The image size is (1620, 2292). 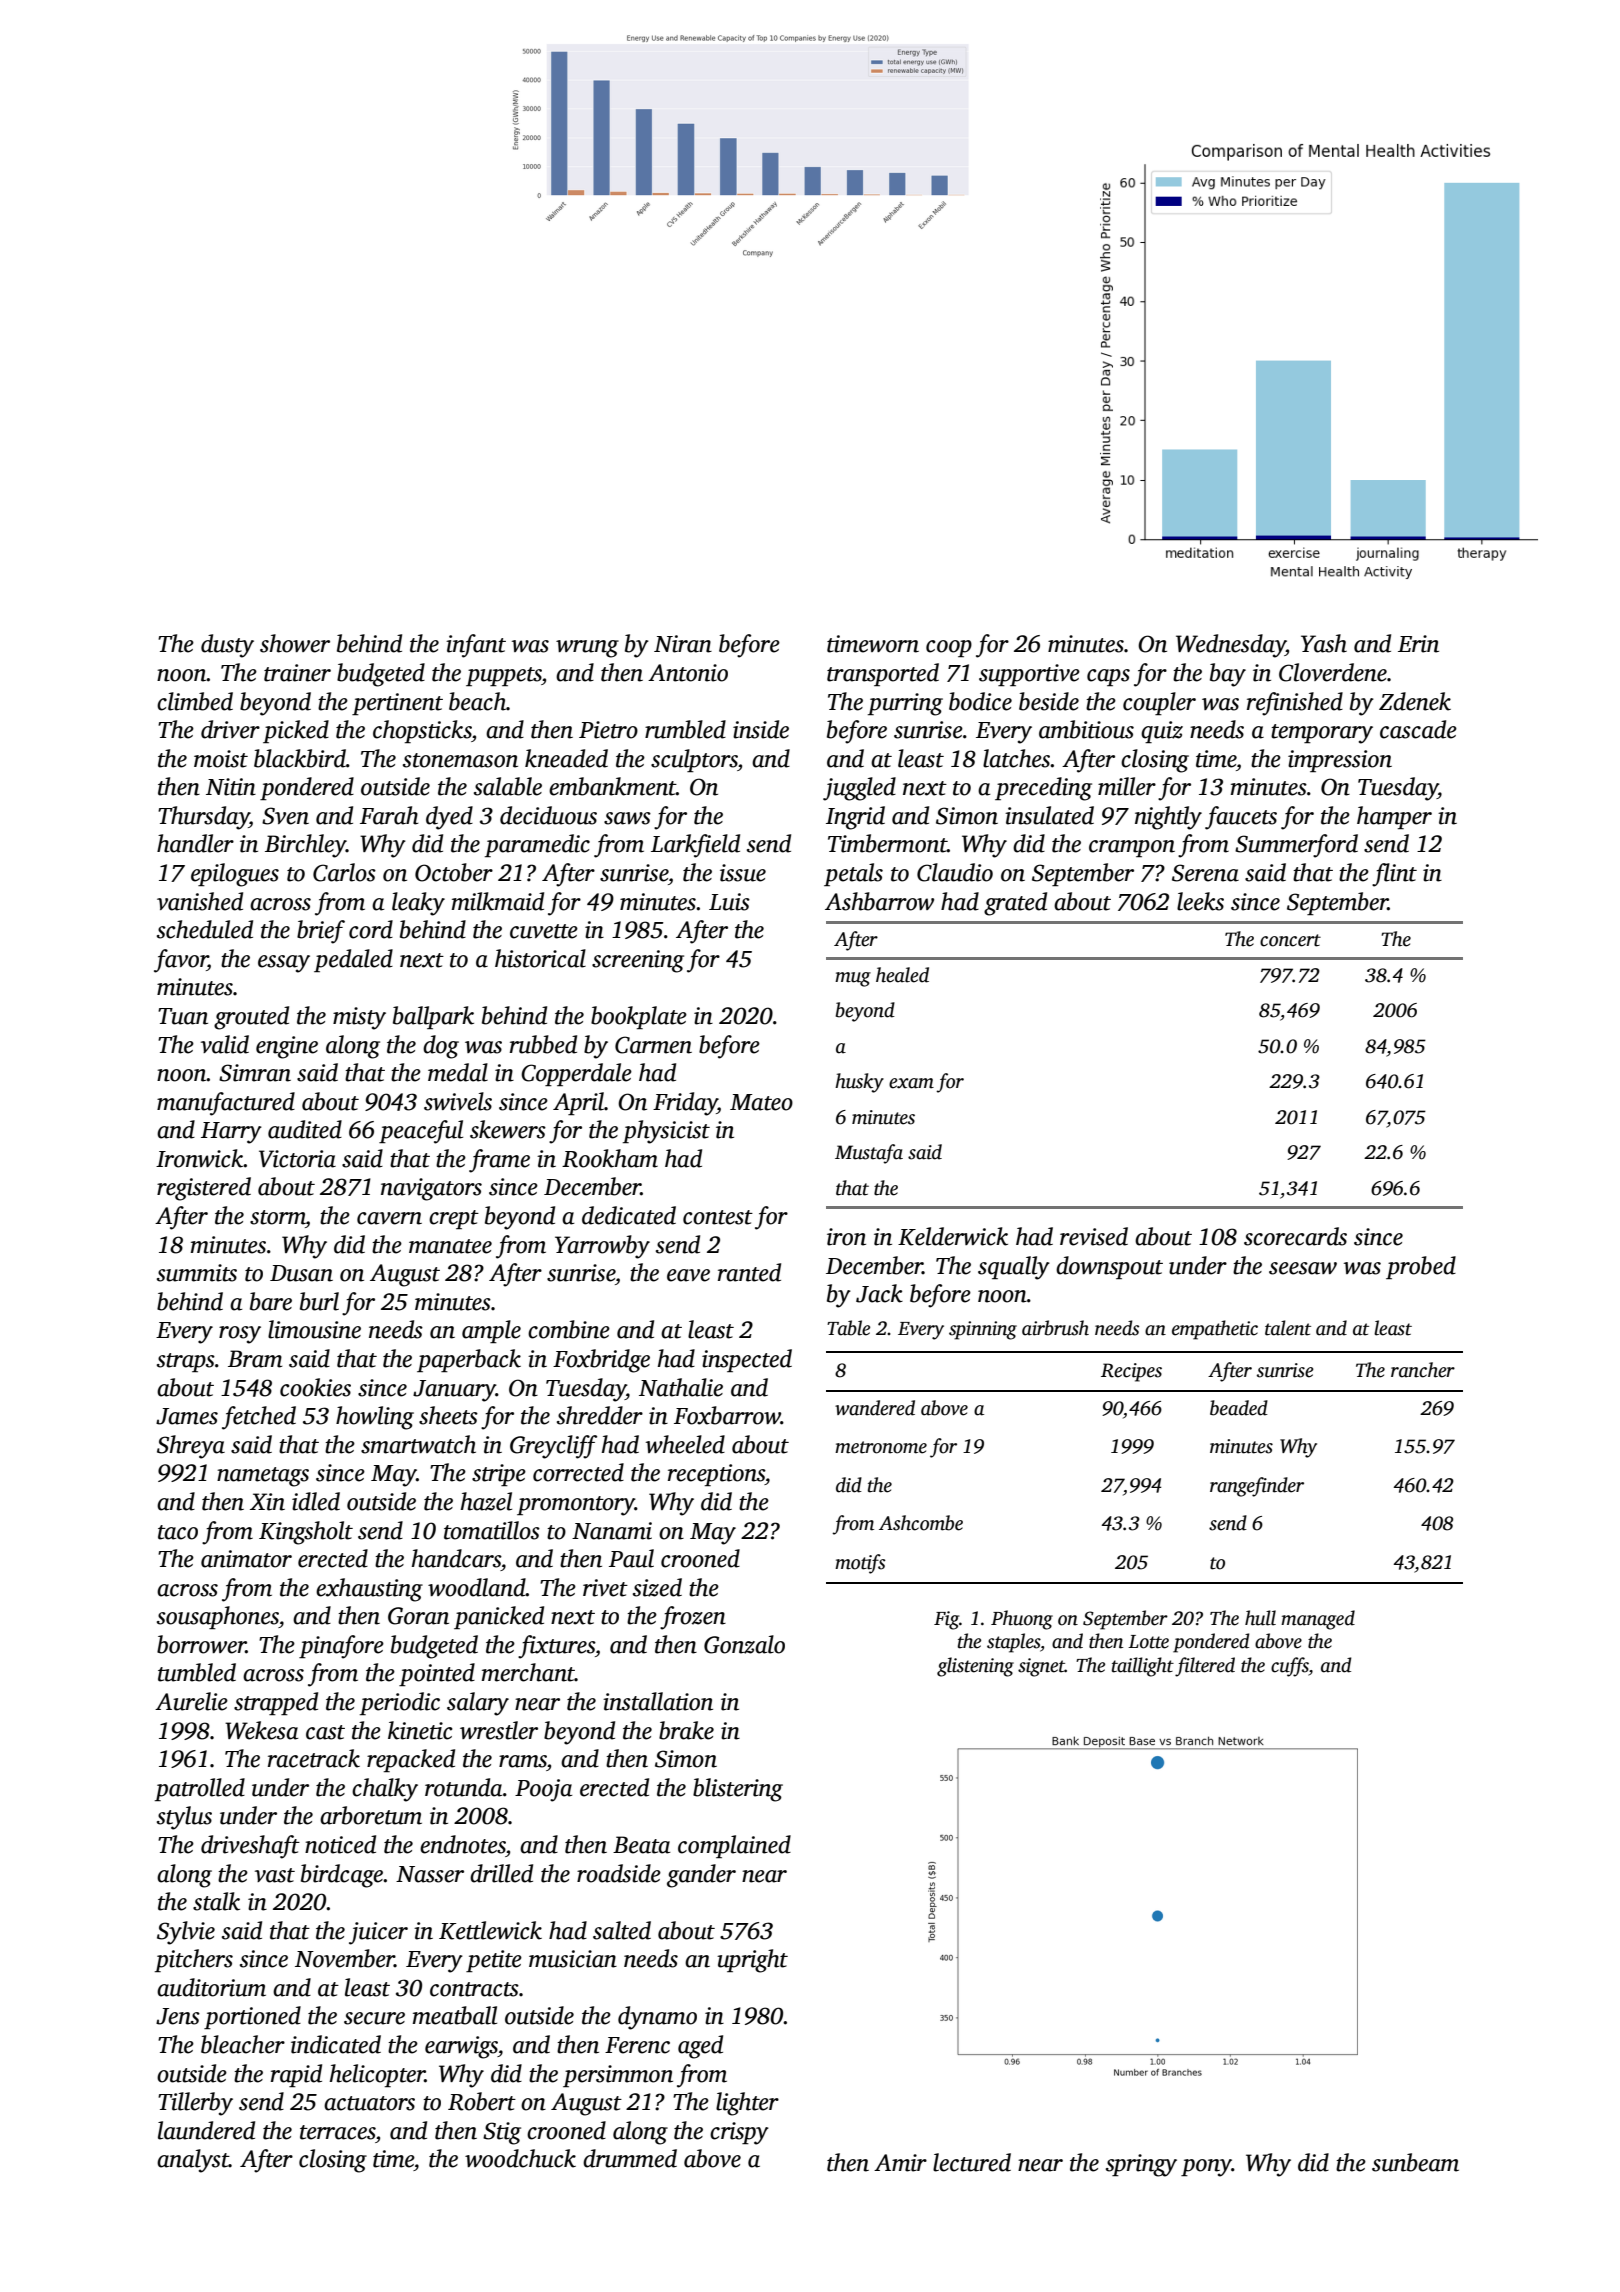 I want to click on spinning, so click(x=983, y=1330).
